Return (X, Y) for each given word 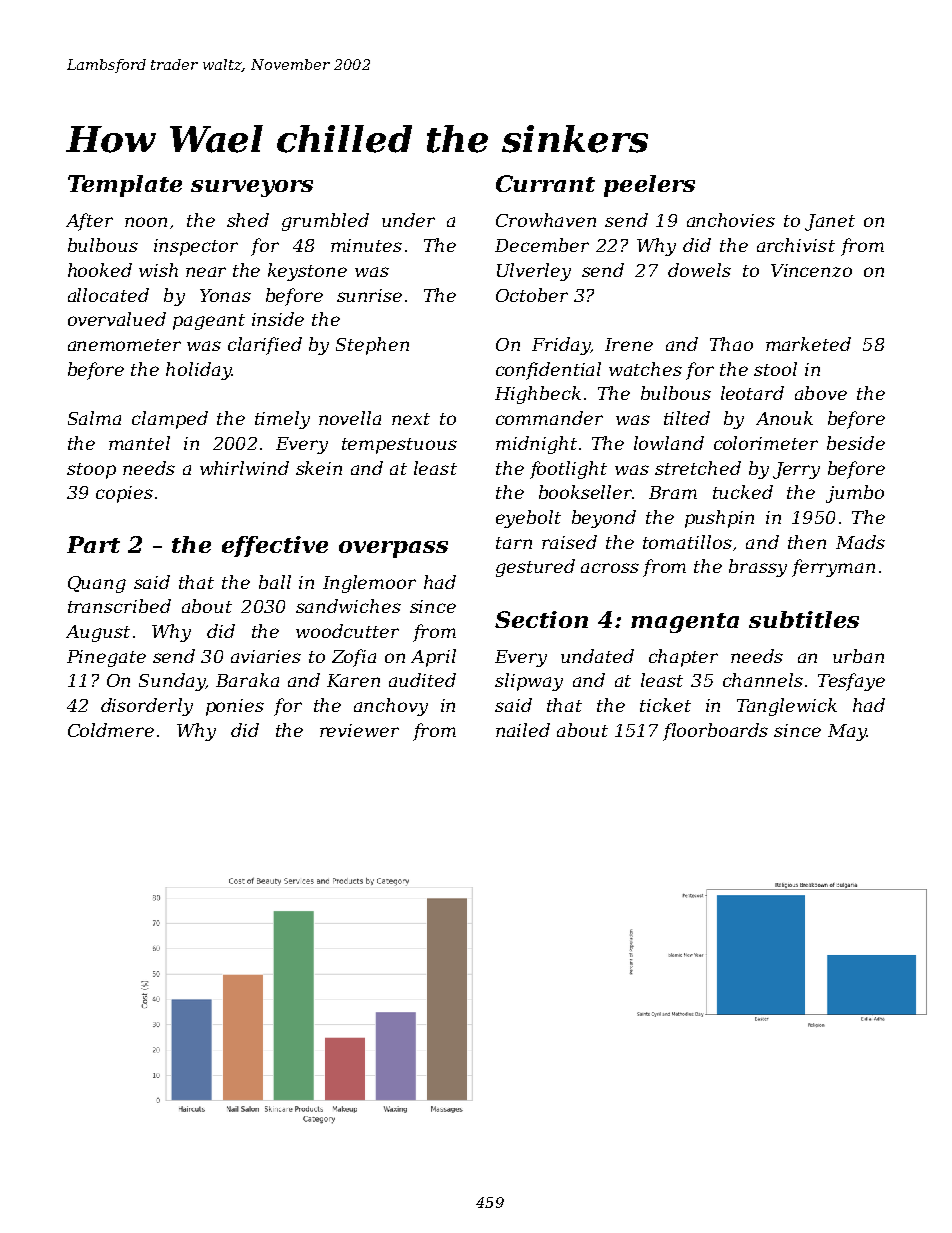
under (408, 220)
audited (422, 680)
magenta (685, 623)
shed (248, 220)
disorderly (147, 707)
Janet (830, 222)
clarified (265, 346)
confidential (548, 371)
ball (275, 582)
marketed (808, 344)
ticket (665, 705)
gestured (535, 568)
